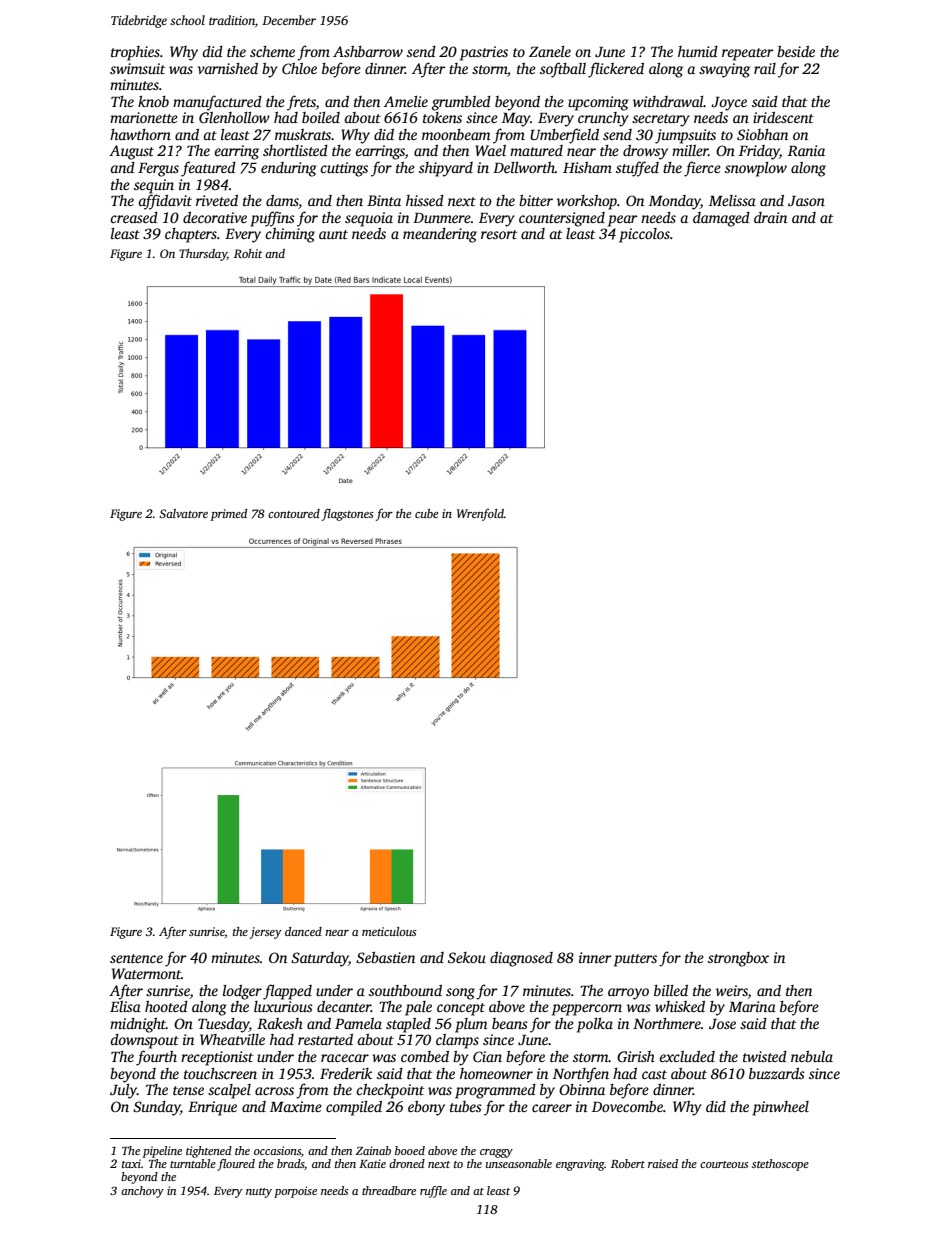 Image resolution: width=952 pixels, height=1233 pixels. What do you see at coordinates (208, 169) in the document?
I see `featured` at bounding box center [208, 169].
